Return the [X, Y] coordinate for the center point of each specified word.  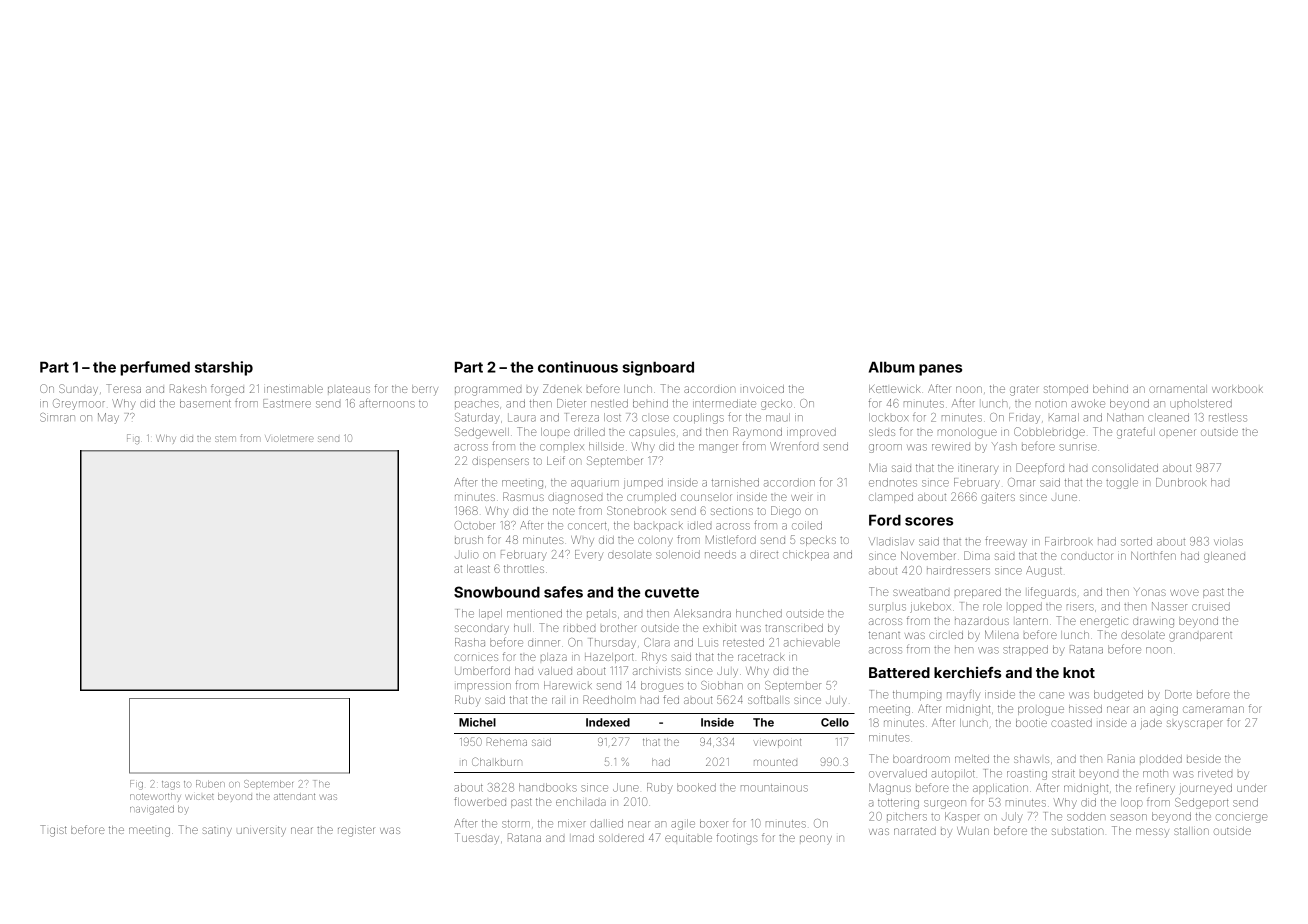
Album [891, 367]
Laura [522, 418]
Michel [477, 722]
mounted [775, 762]
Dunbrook [1181, 482]
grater [1024, 391]
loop [1131, 803]
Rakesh [188, 388]
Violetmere [289, 438]
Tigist [53, 831]
